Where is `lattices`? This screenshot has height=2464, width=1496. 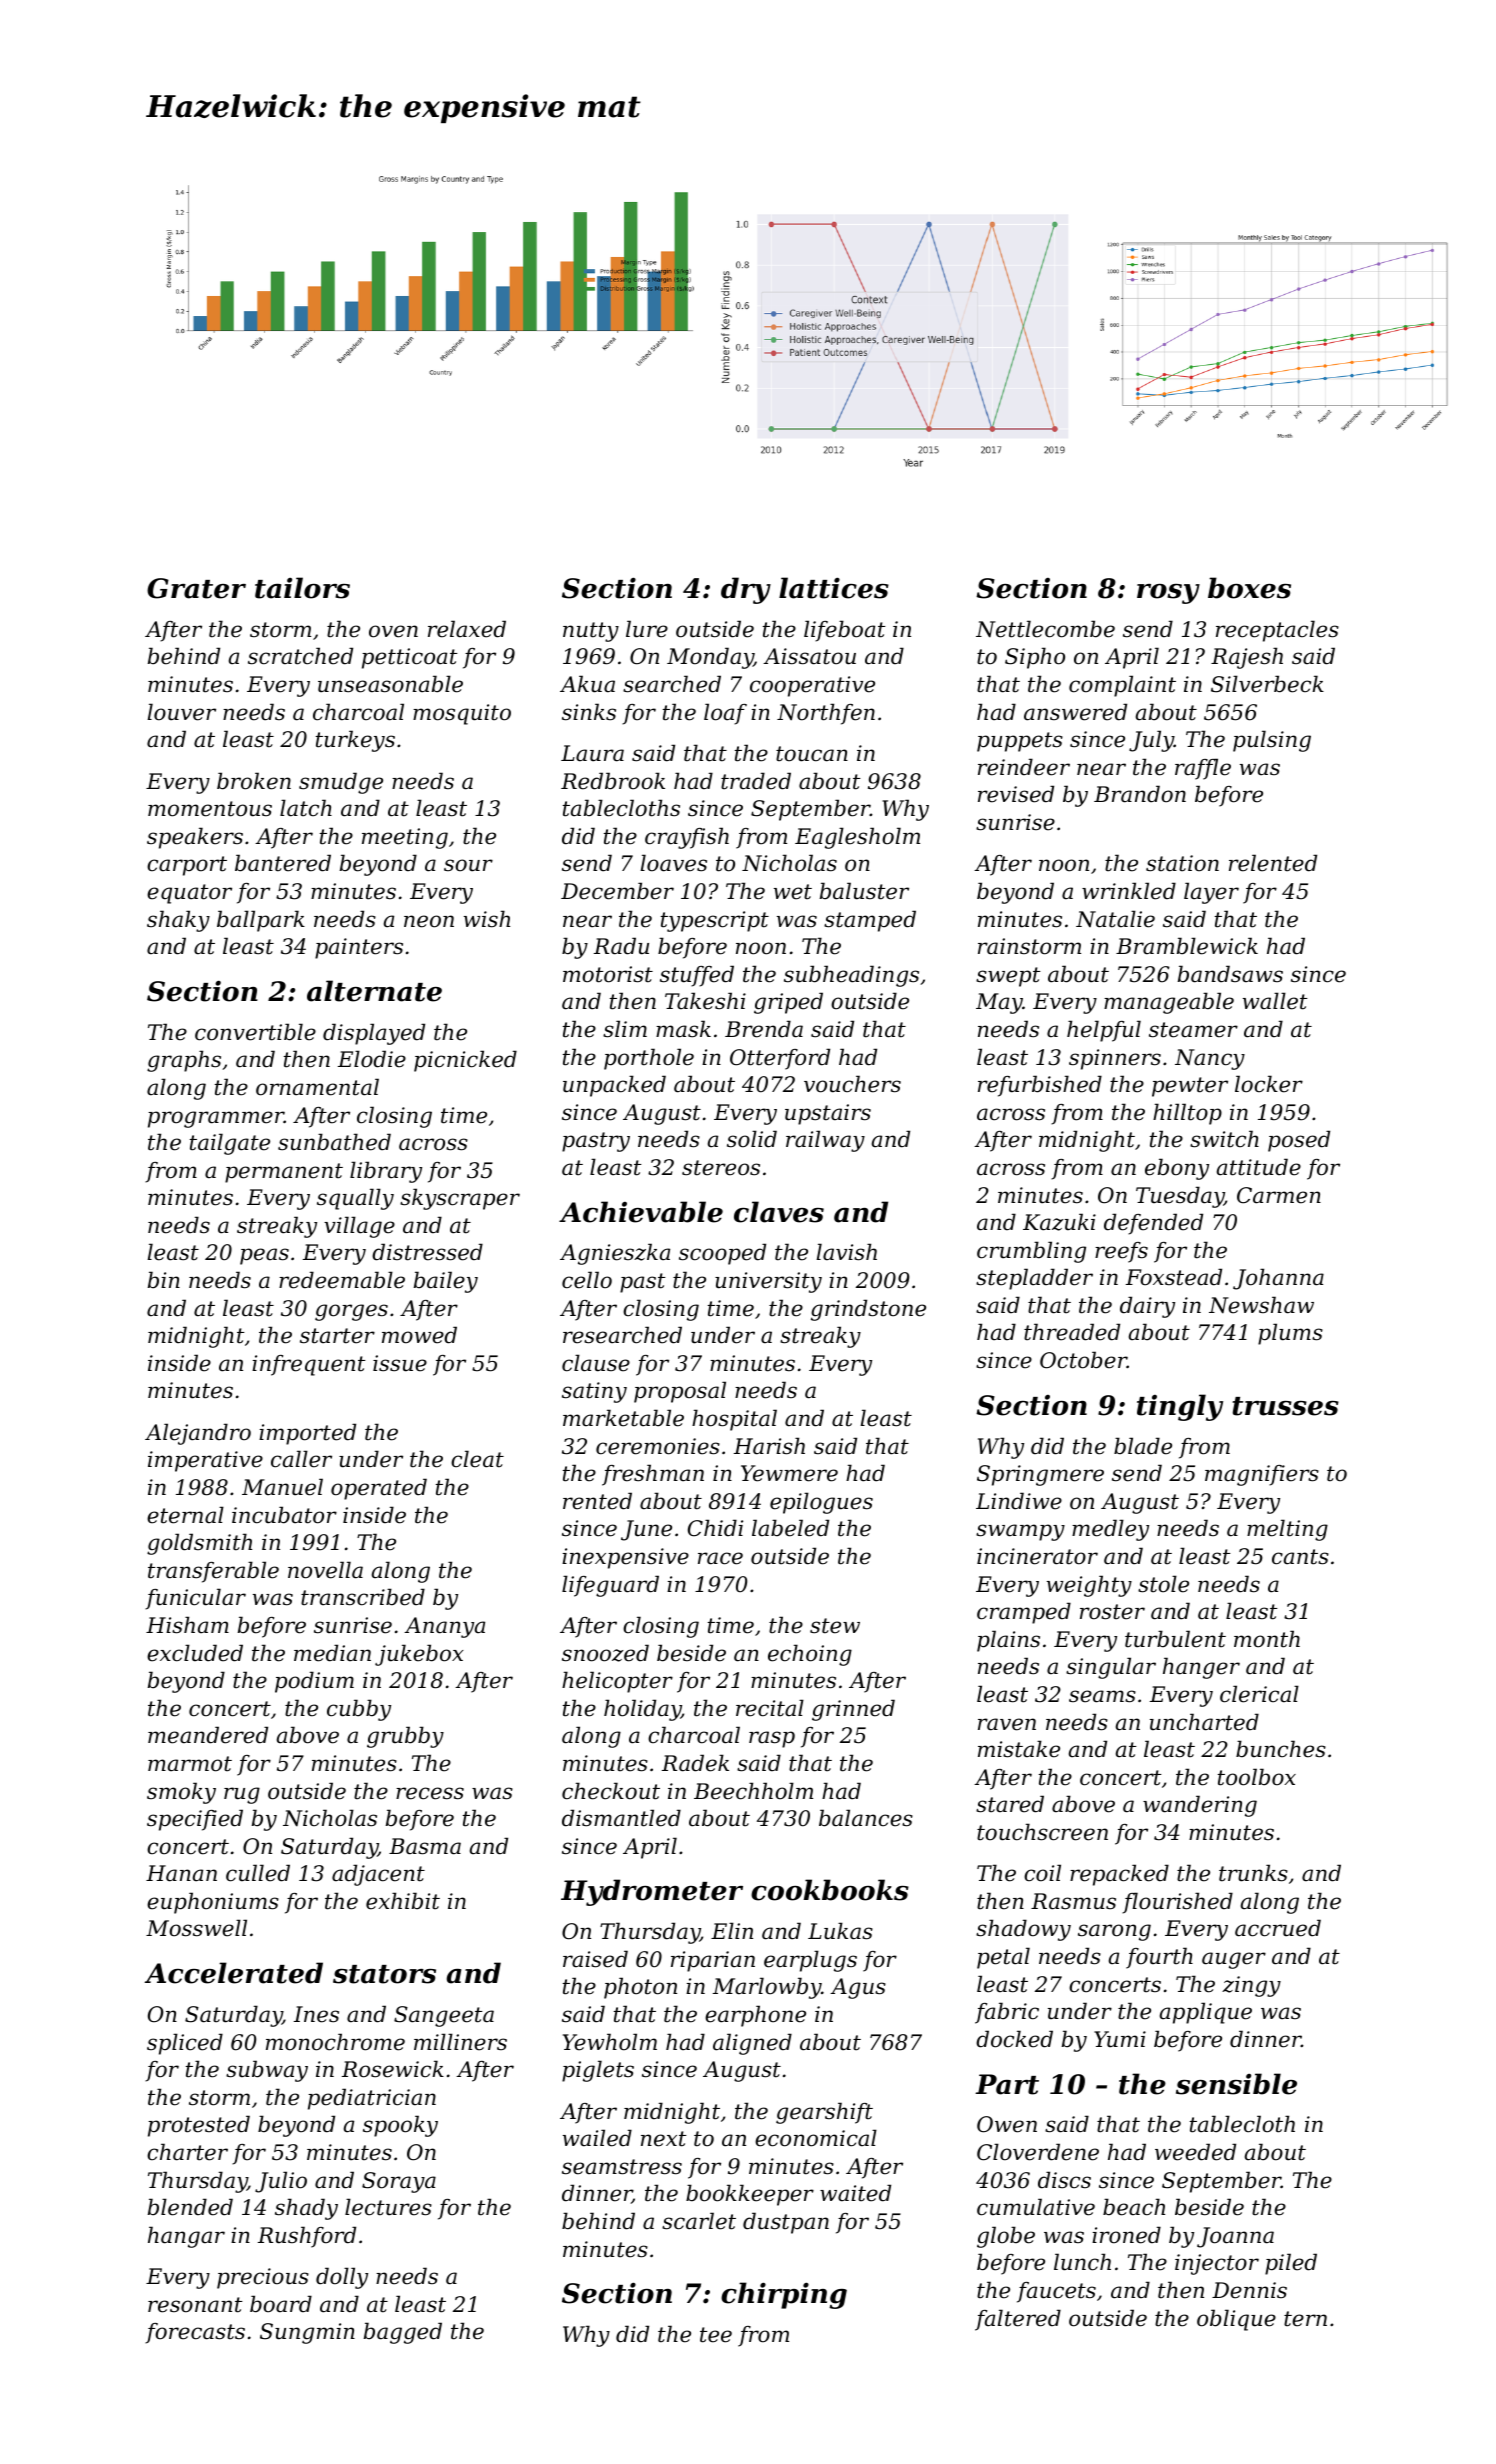 lattices is located at coordinates (834, 588).
